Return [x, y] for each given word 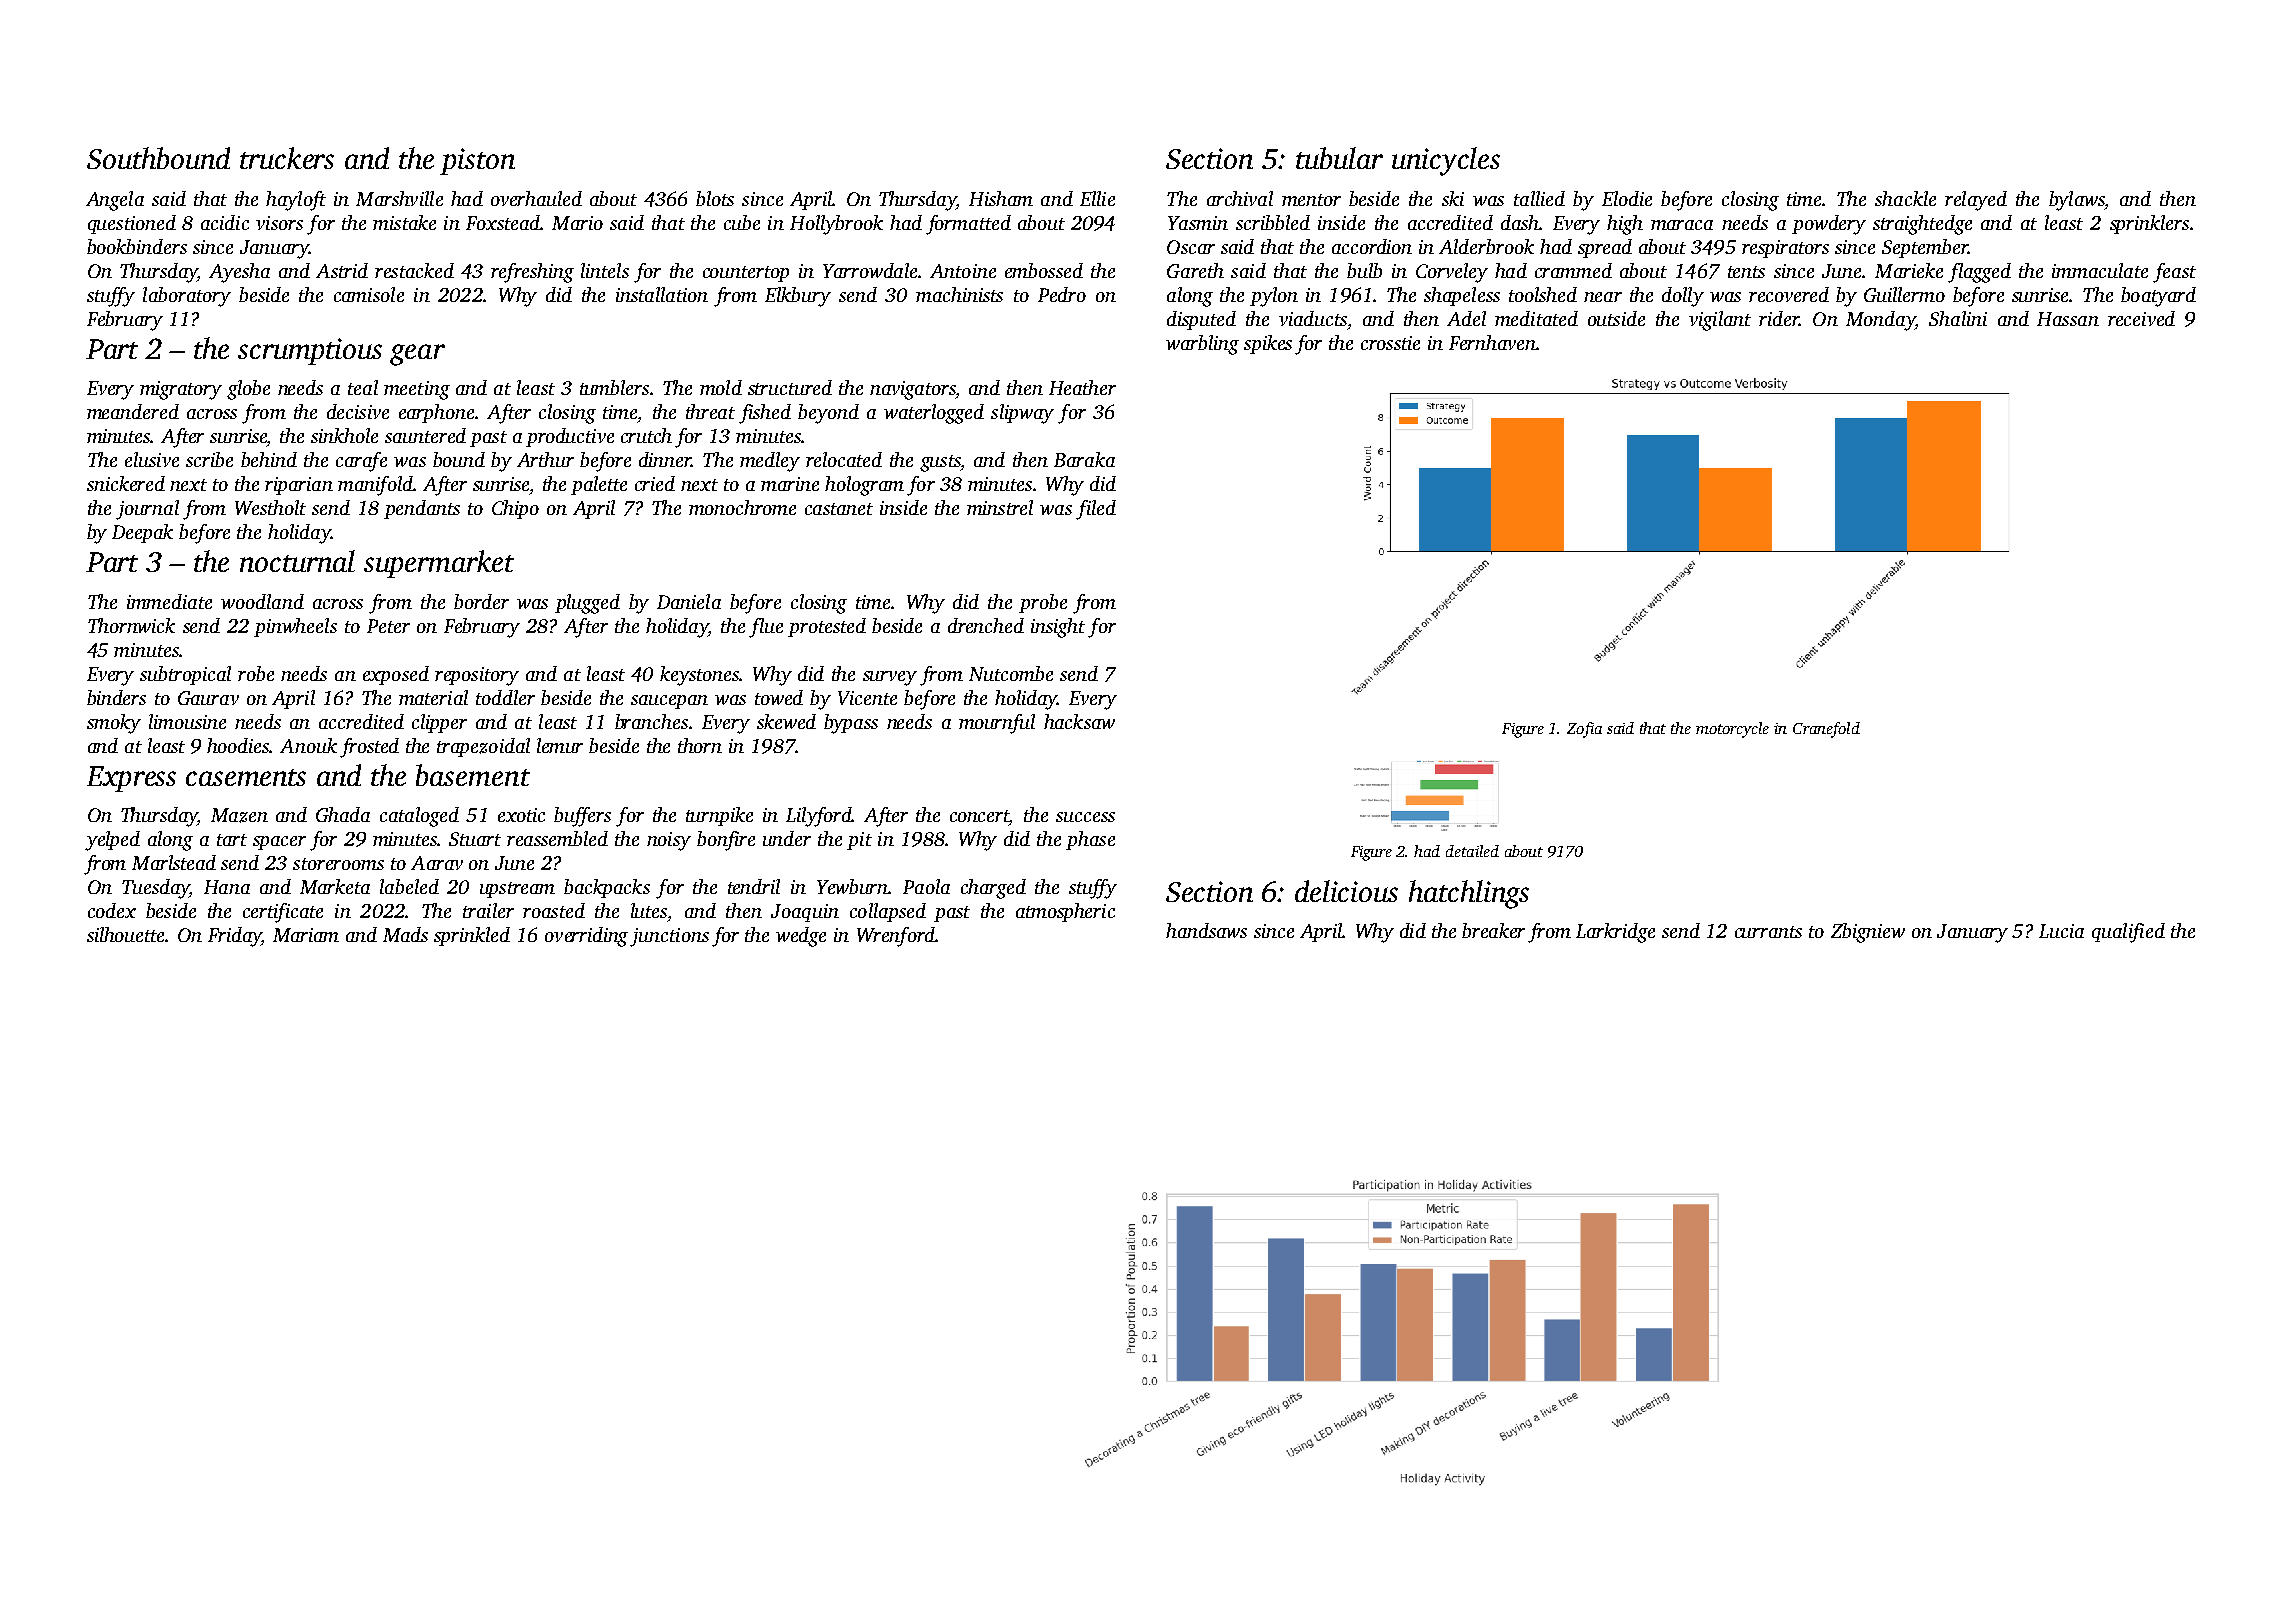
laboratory [187, 297]
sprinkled [472, 936]
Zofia [1584, 730]
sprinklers [2149, 224]
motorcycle [1732, 730]
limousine [187, 721]
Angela [115, 201]
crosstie [1390, 343]
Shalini [1958, 318]
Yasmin [1198, 223]
